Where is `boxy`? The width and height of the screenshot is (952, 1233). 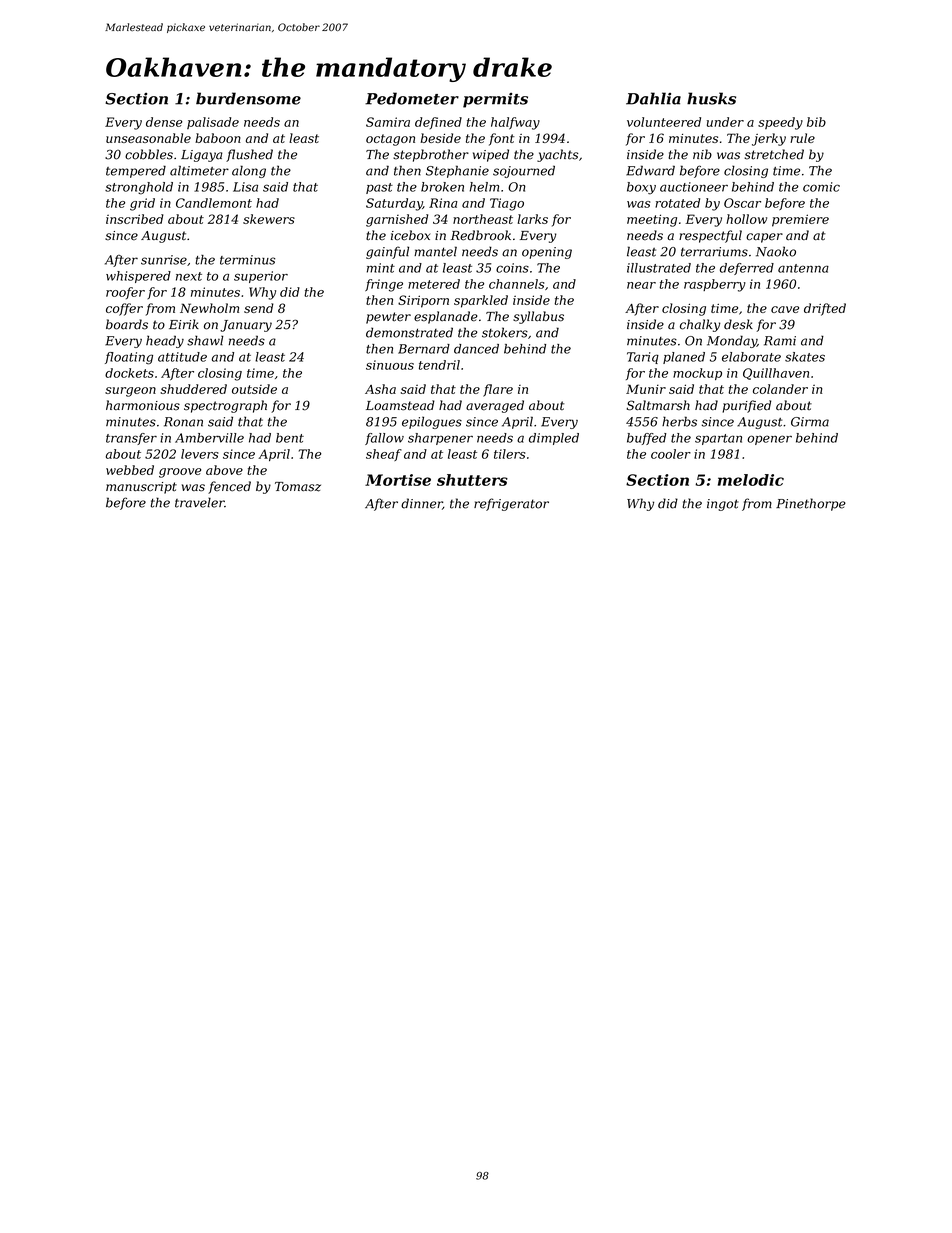 boxy is located at coordinates (641, 188).
